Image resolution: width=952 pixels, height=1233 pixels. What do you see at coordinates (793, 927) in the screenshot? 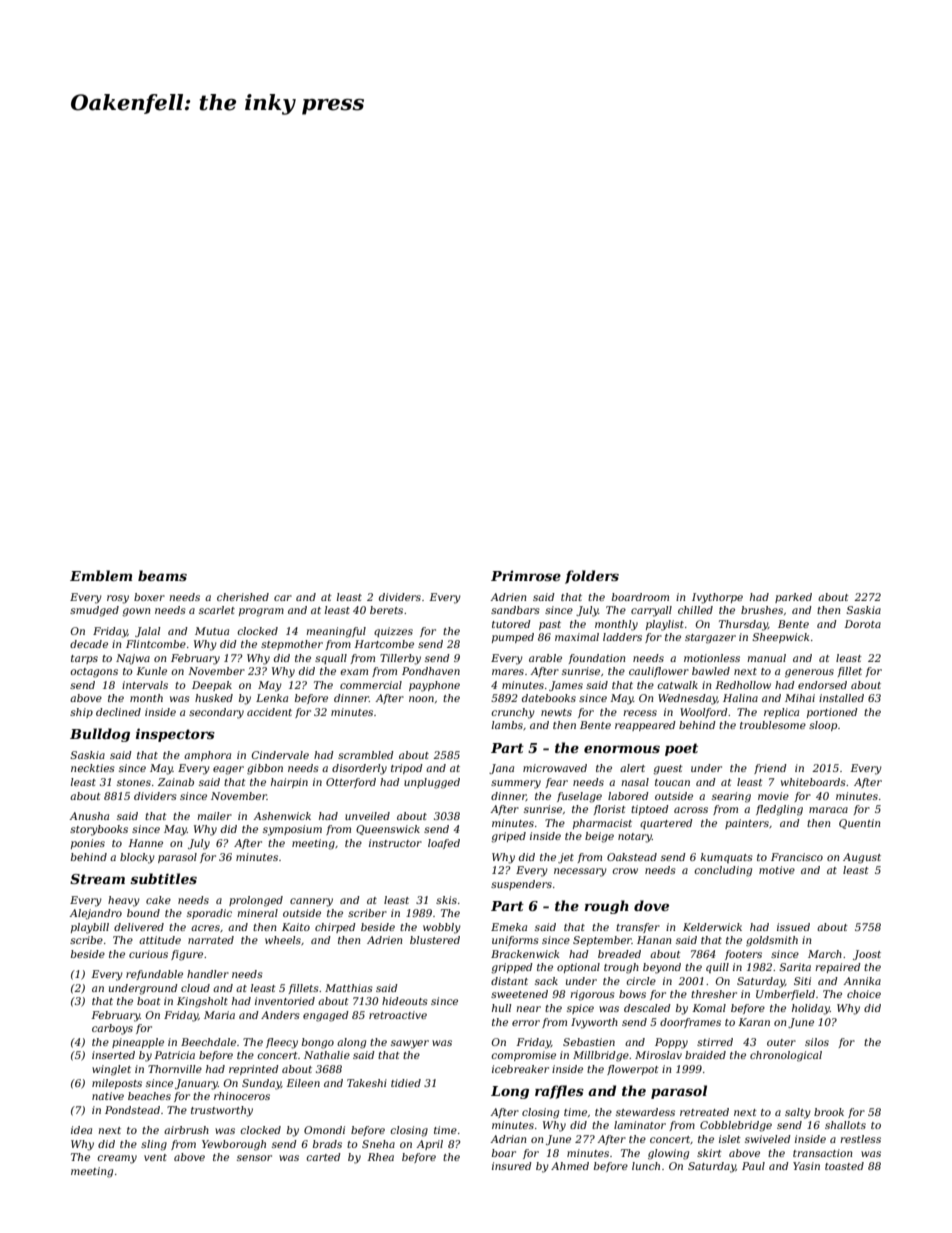
I see `issued` at bounding box center [793, 927].
